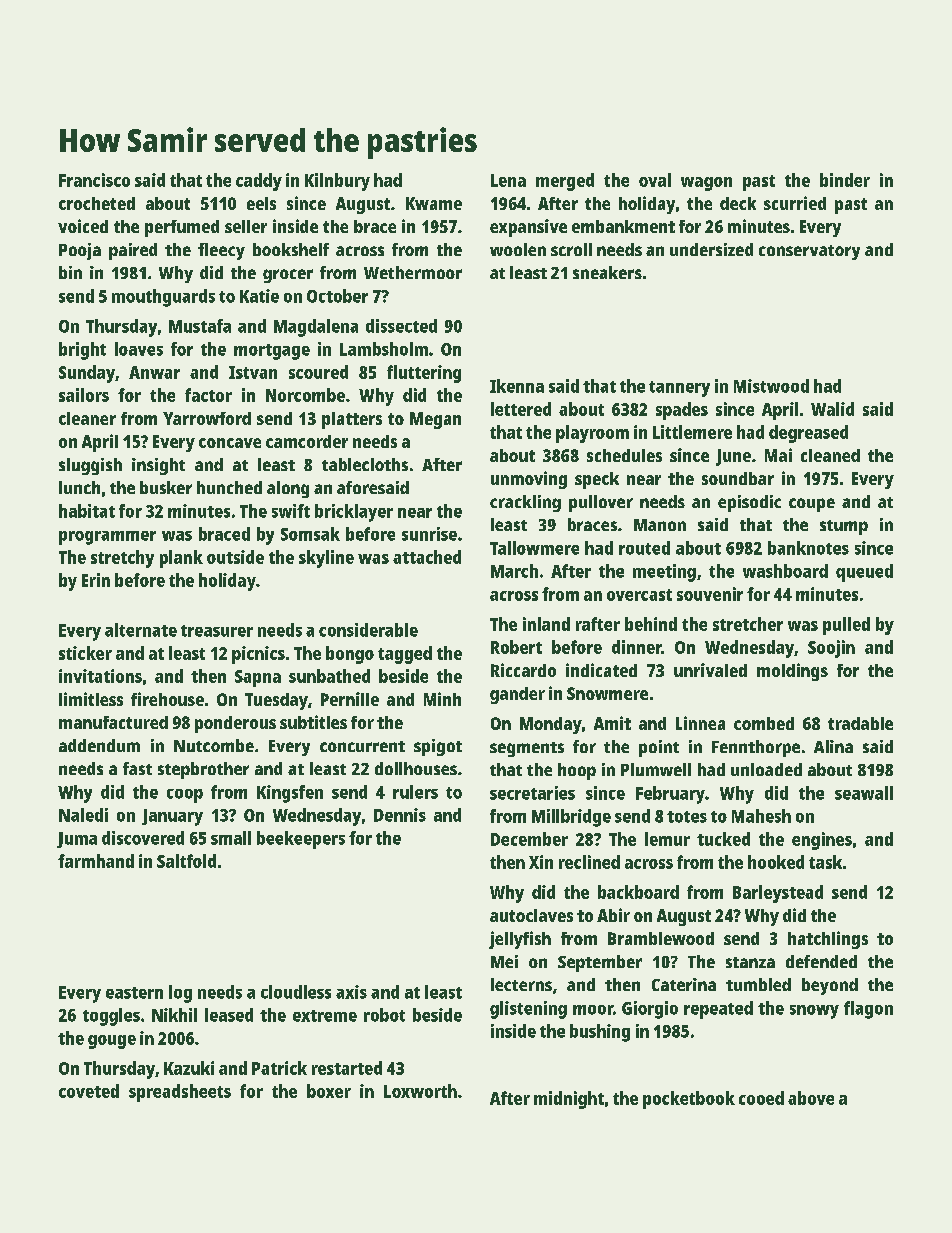 The width and height of the page is (952, 1233). What do you see at coordinates (291, 249) in the page?
I see `bookshelf` at bounding box center [291, 249].
